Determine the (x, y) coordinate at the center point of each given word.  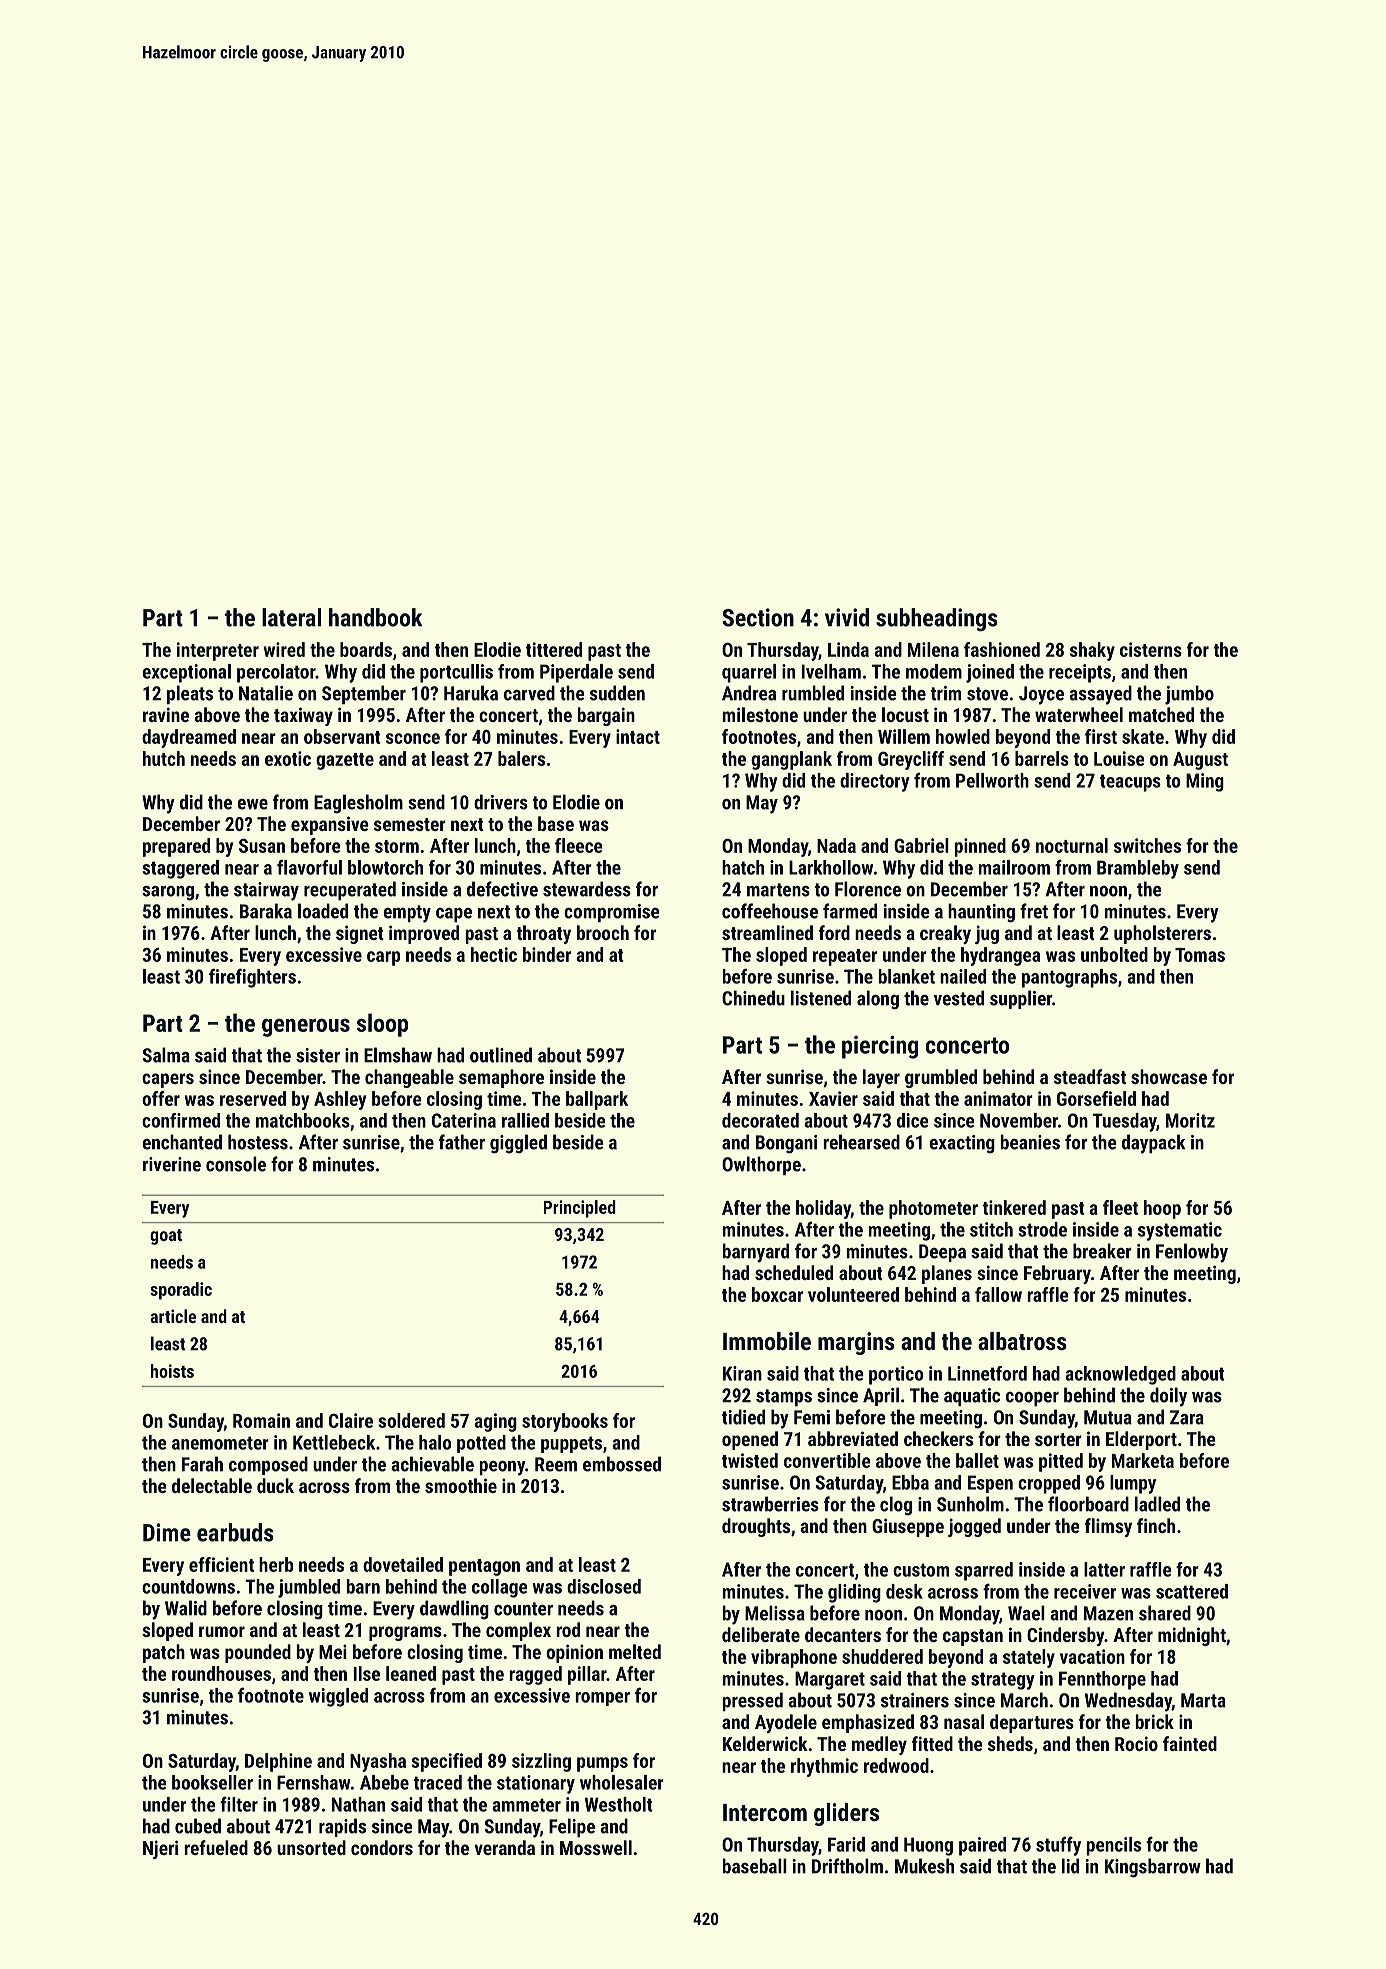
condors (382, 1847)
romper (602, 1699)
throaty (543, 934)
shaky (1092, 651)
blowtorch (385, 867)
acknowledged (1120, 1375)
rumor (222, 1631)
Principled (580, 1209)
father (462, 1142)
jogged (974, 1527)
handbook (375, 617)
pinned (980, 847)
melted (635, 1651)
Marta (1203, 1700)
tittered (554, 649)
